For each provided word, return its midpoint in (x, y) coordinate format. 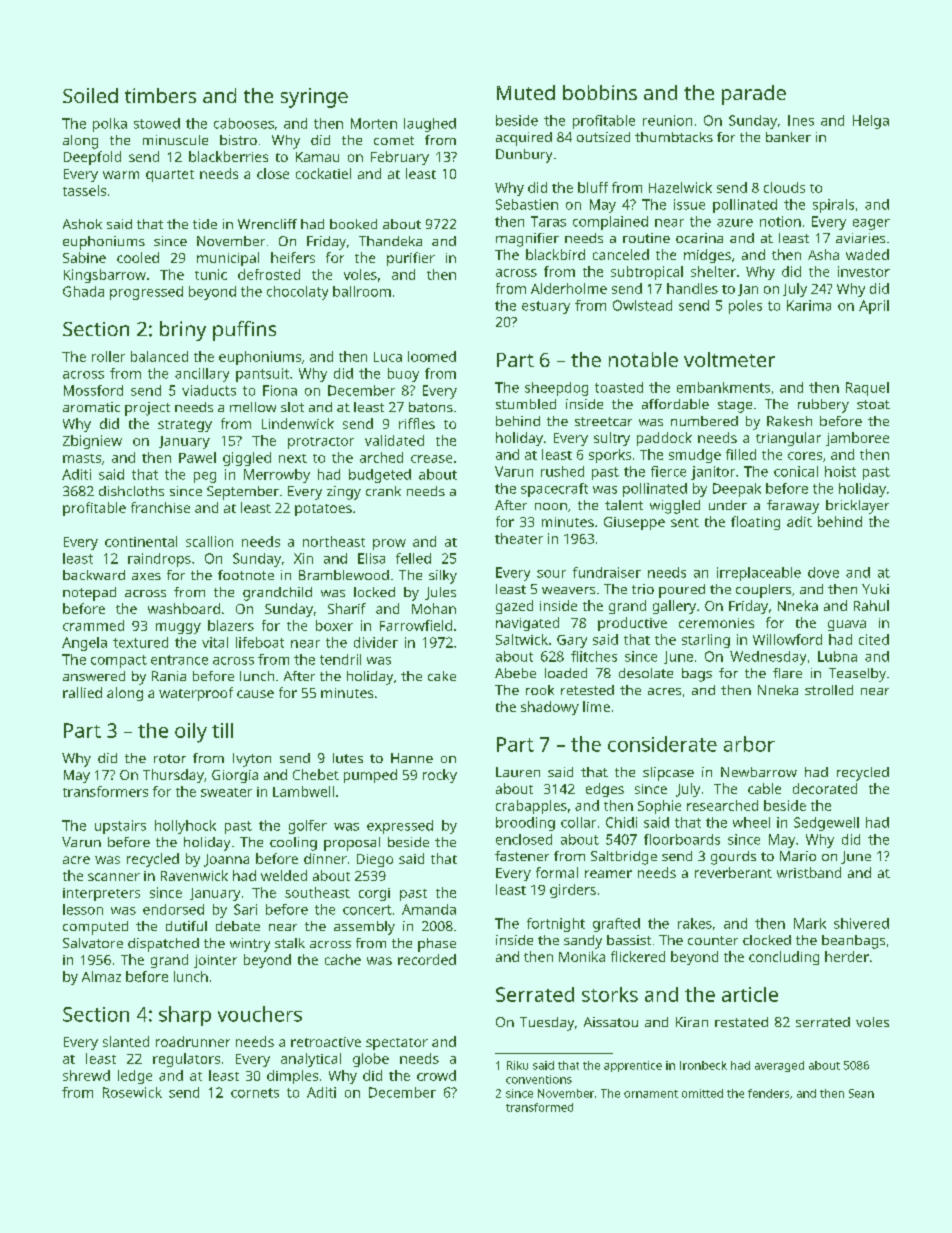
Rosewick (132, 1092)
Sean (861, 1093)
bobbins (600, 92)
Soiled (90, 95)
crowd (436, 1075)
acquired (524, 139)
